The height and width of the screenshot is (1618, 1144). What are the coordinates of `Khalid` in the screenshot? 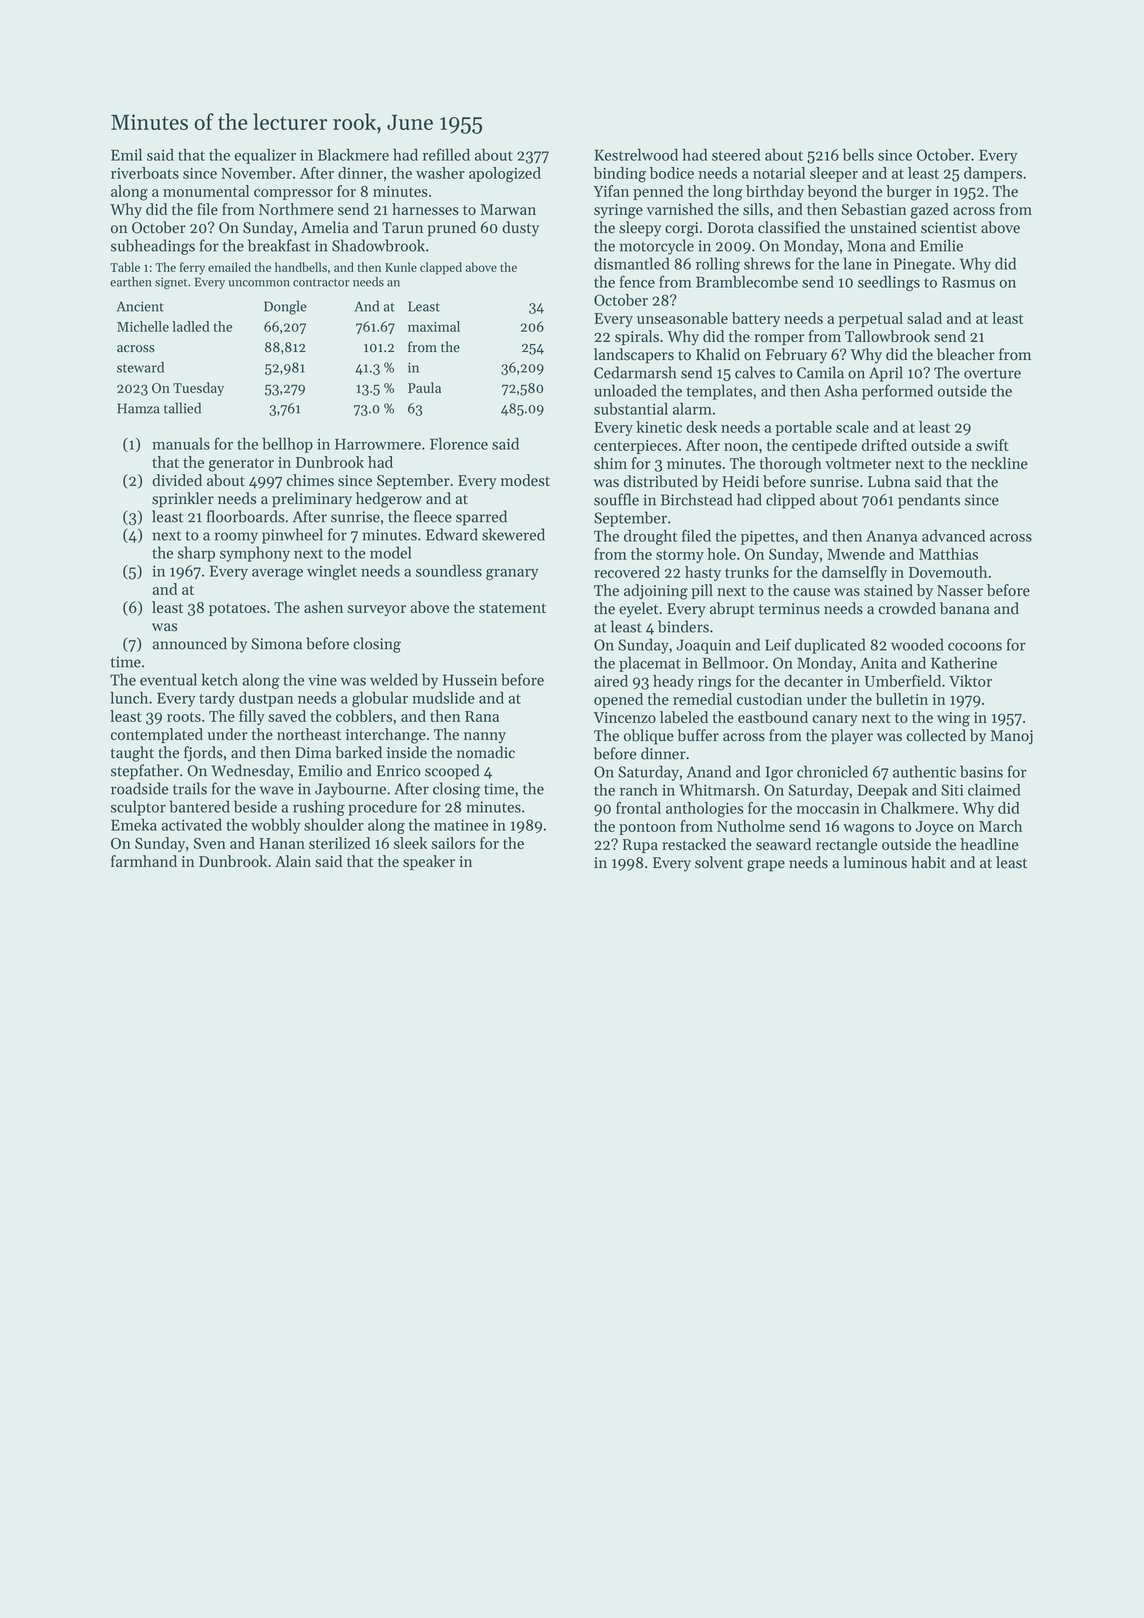 It's located at (718, 354).
